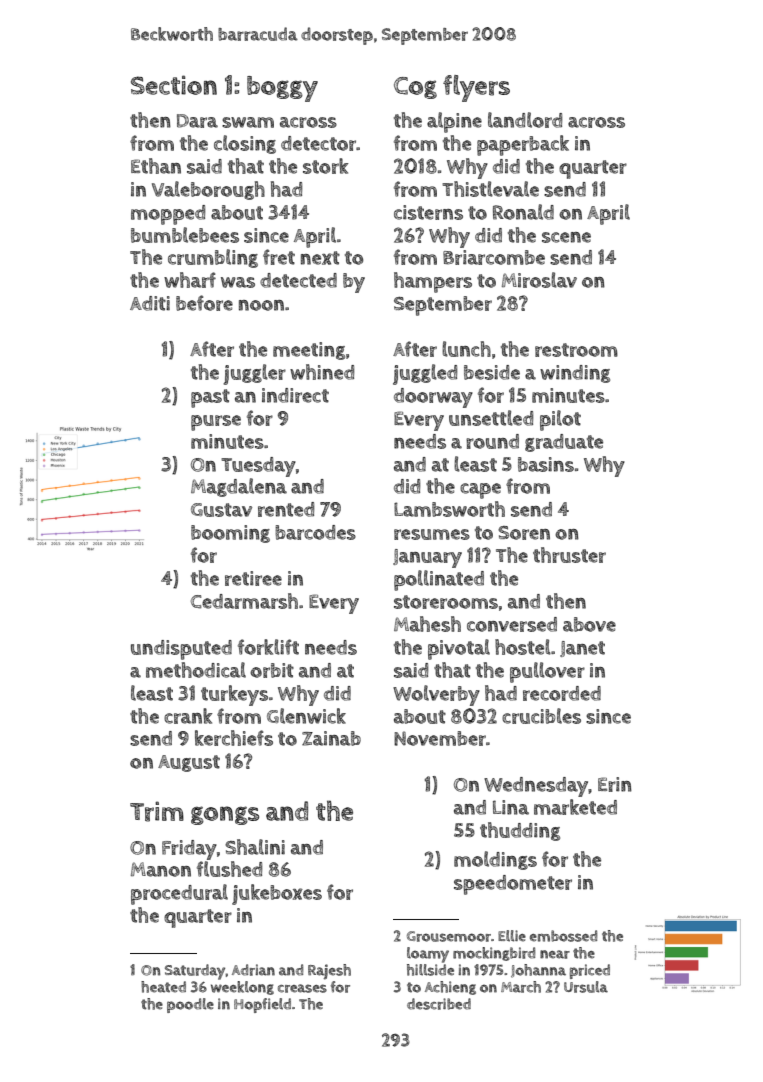  I want to click on scene, so click(566, 237).
